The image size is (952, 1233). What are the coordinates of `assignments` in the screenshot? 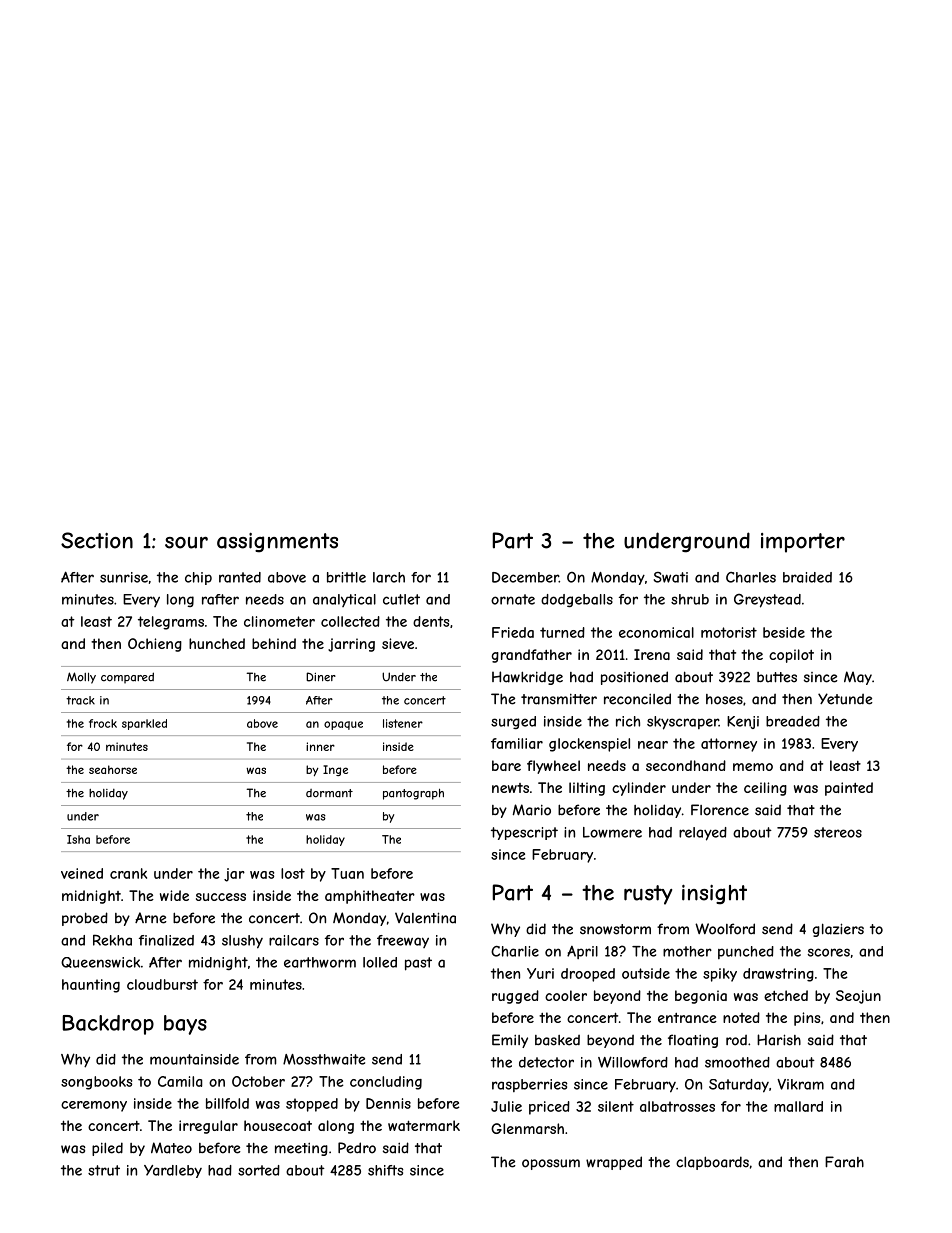 It's located at (277, 543).
